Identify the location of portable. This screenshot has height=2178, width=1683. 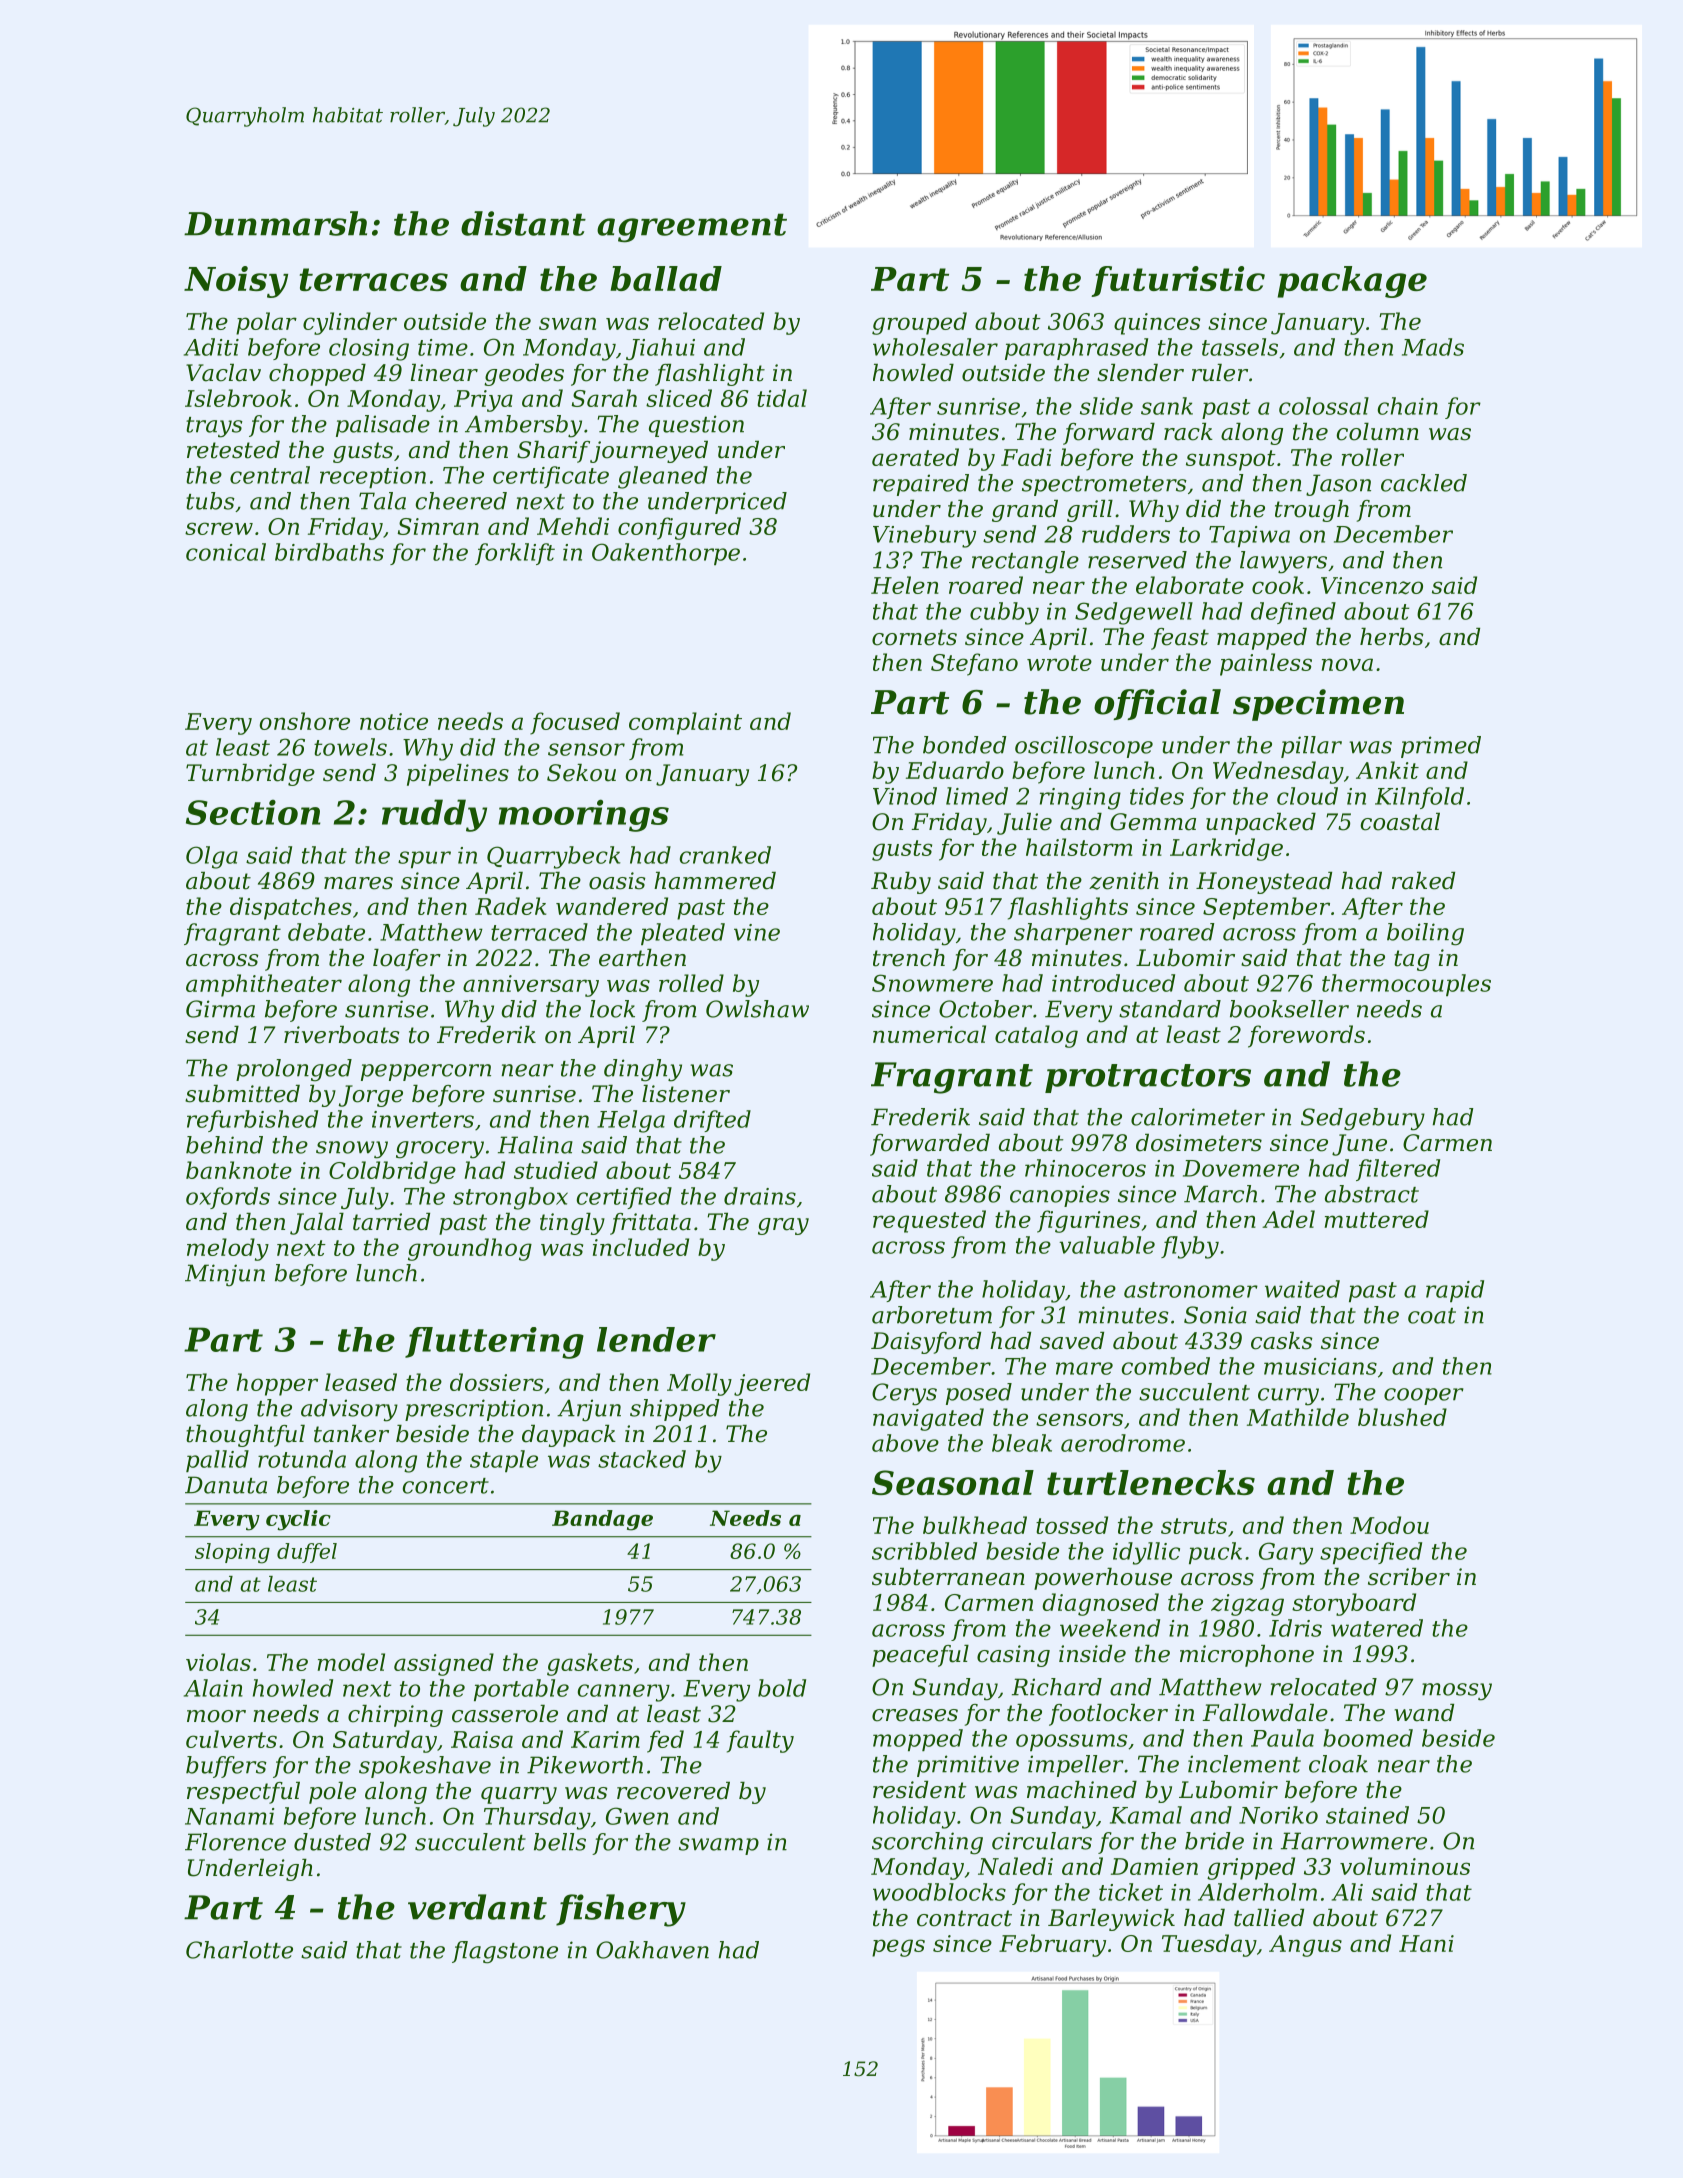
(521, 1690).
